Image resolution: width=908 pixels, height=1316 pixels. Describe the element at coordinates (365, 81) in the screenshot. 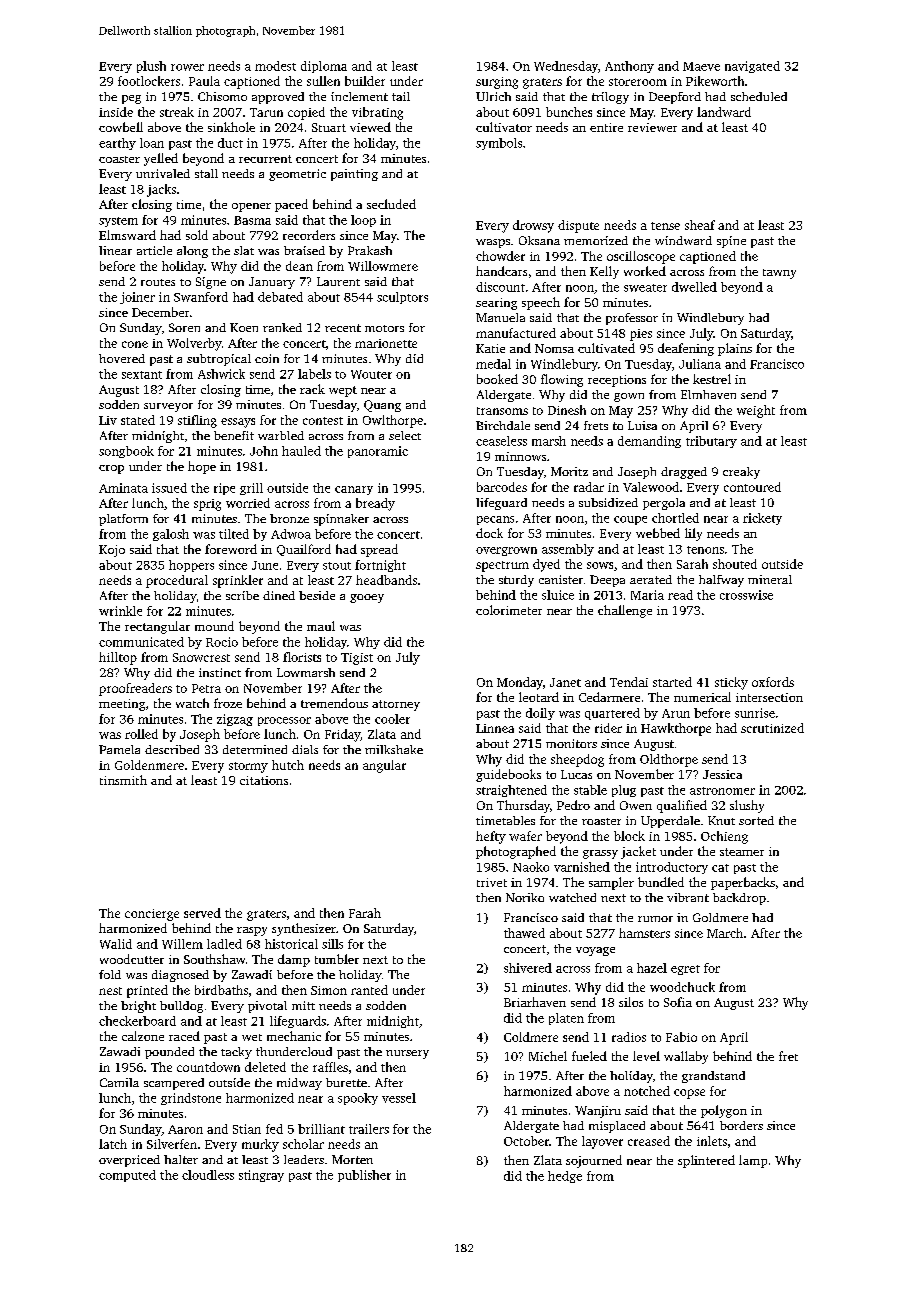

I see `builder` at that location.
